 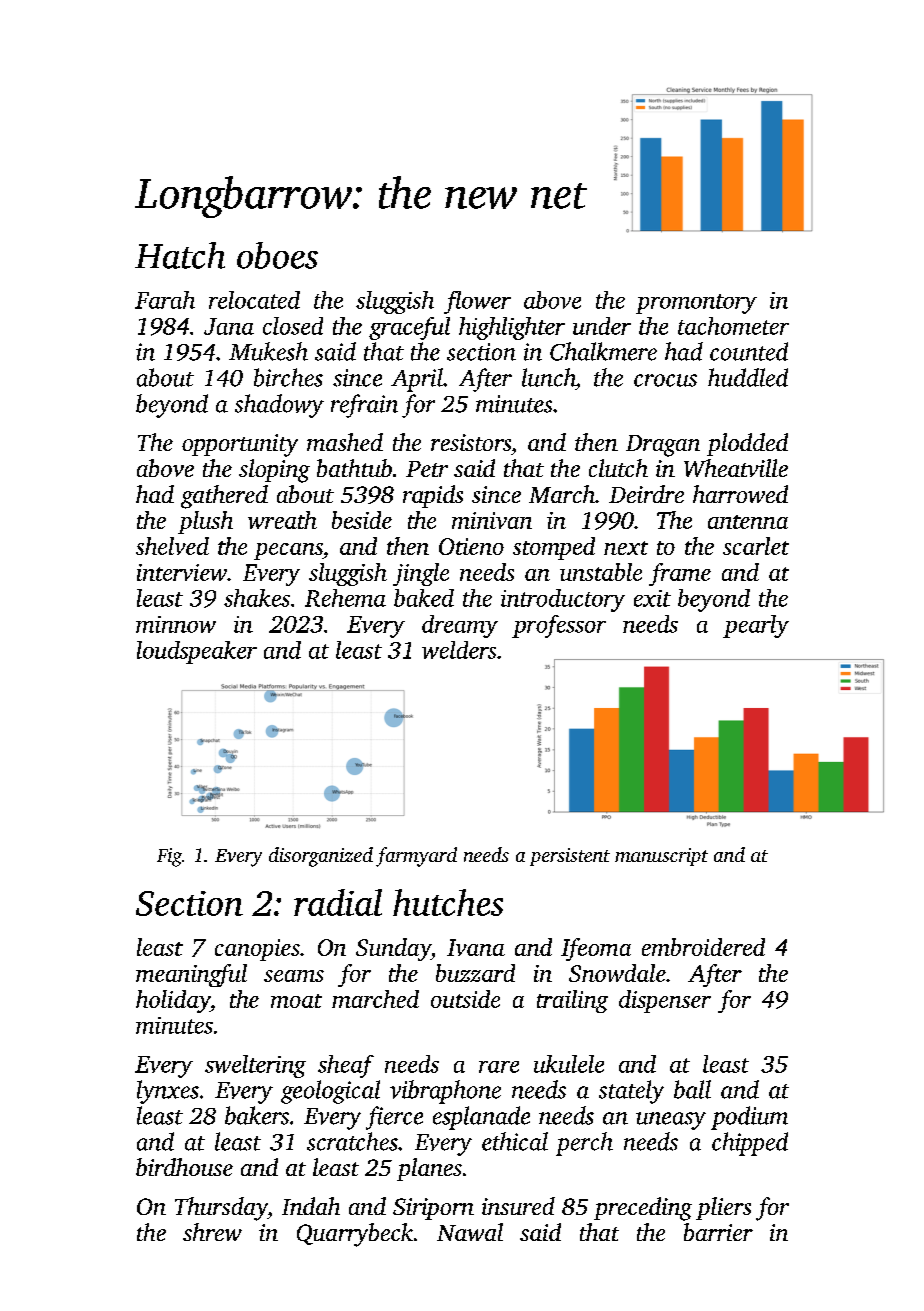 I want to click on Nawal, so click(x=470, y=1232).
